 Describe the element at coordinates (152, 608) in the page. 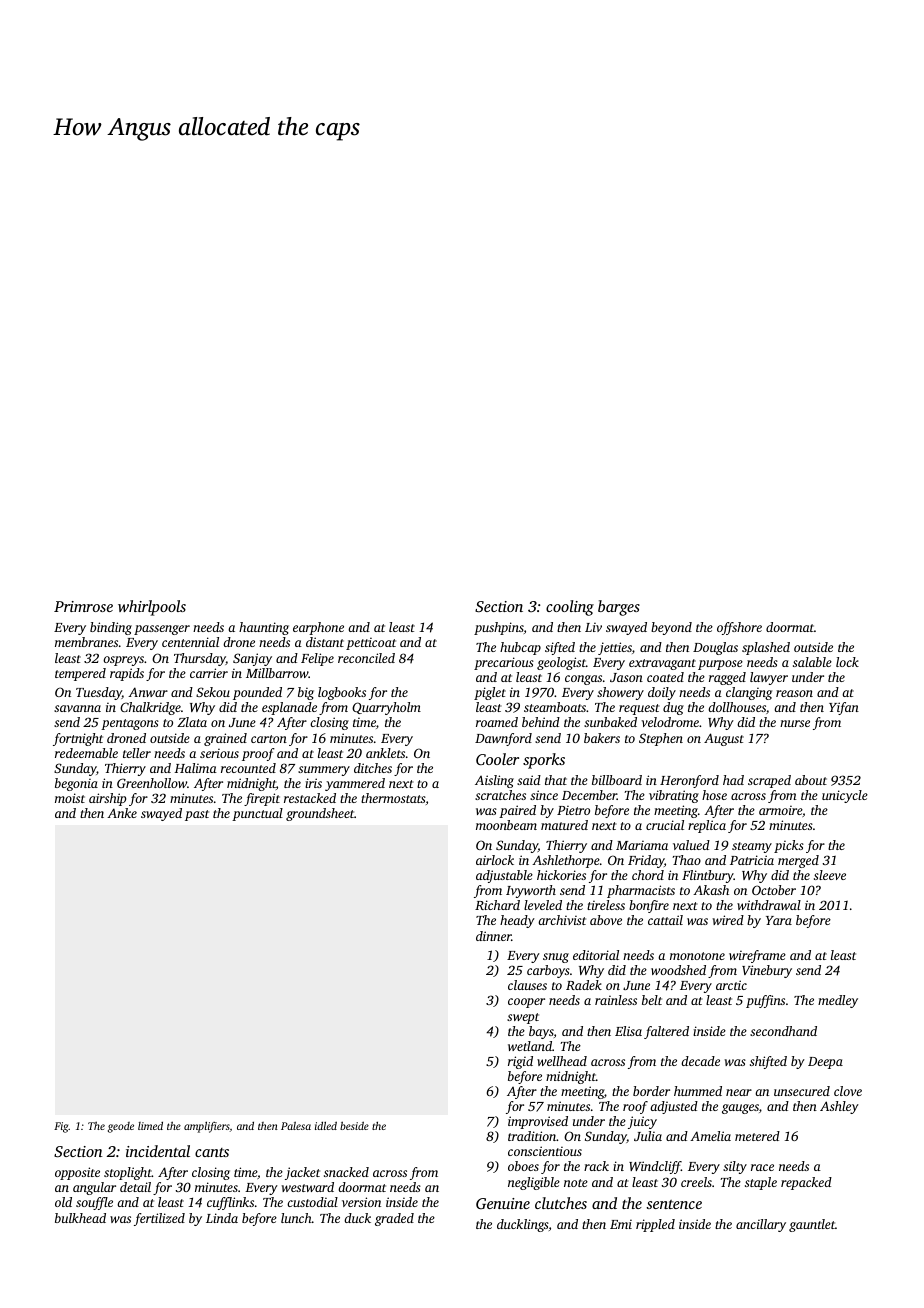

I see `whirlpools` at that location.
